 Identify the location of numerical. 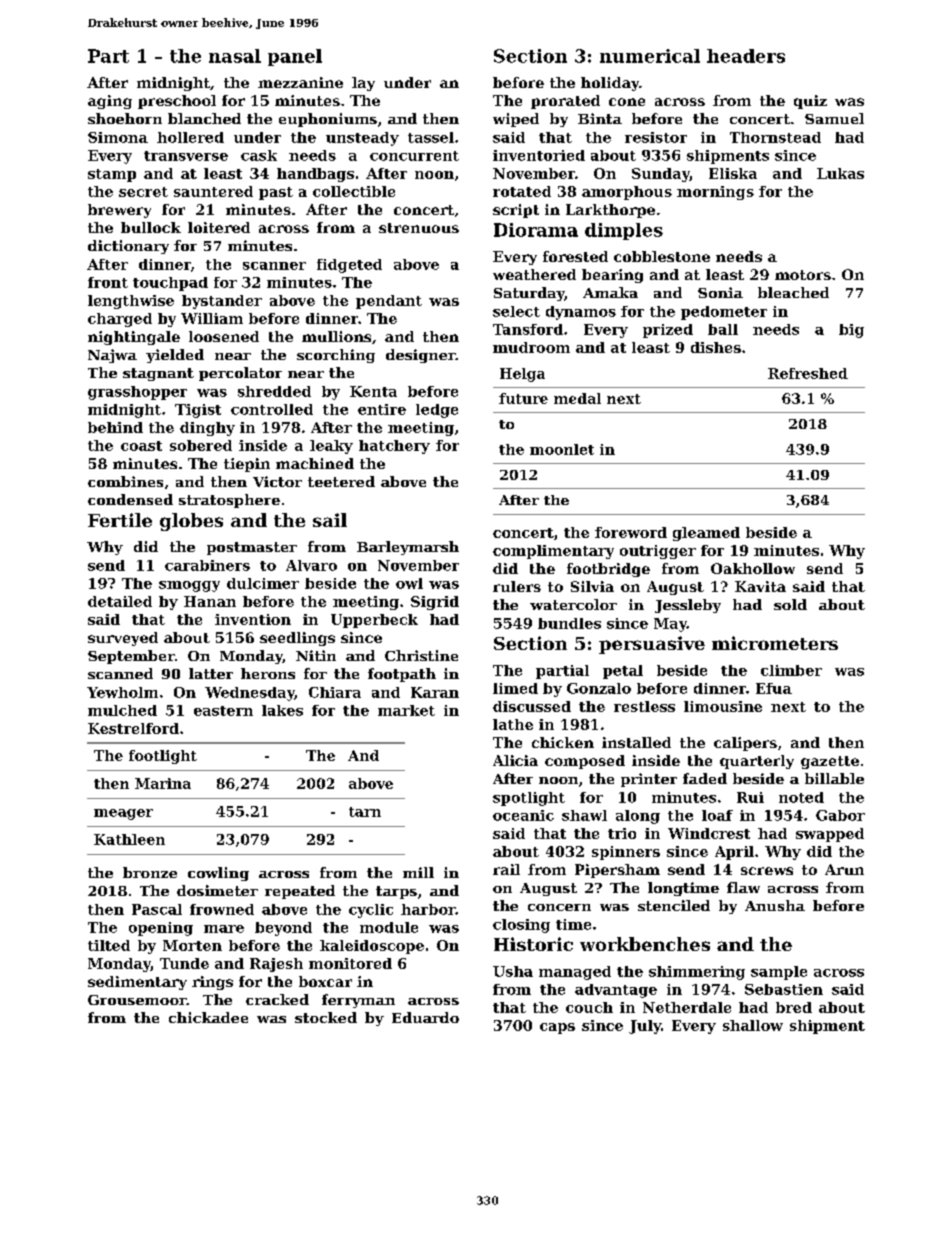
(650, 56).
